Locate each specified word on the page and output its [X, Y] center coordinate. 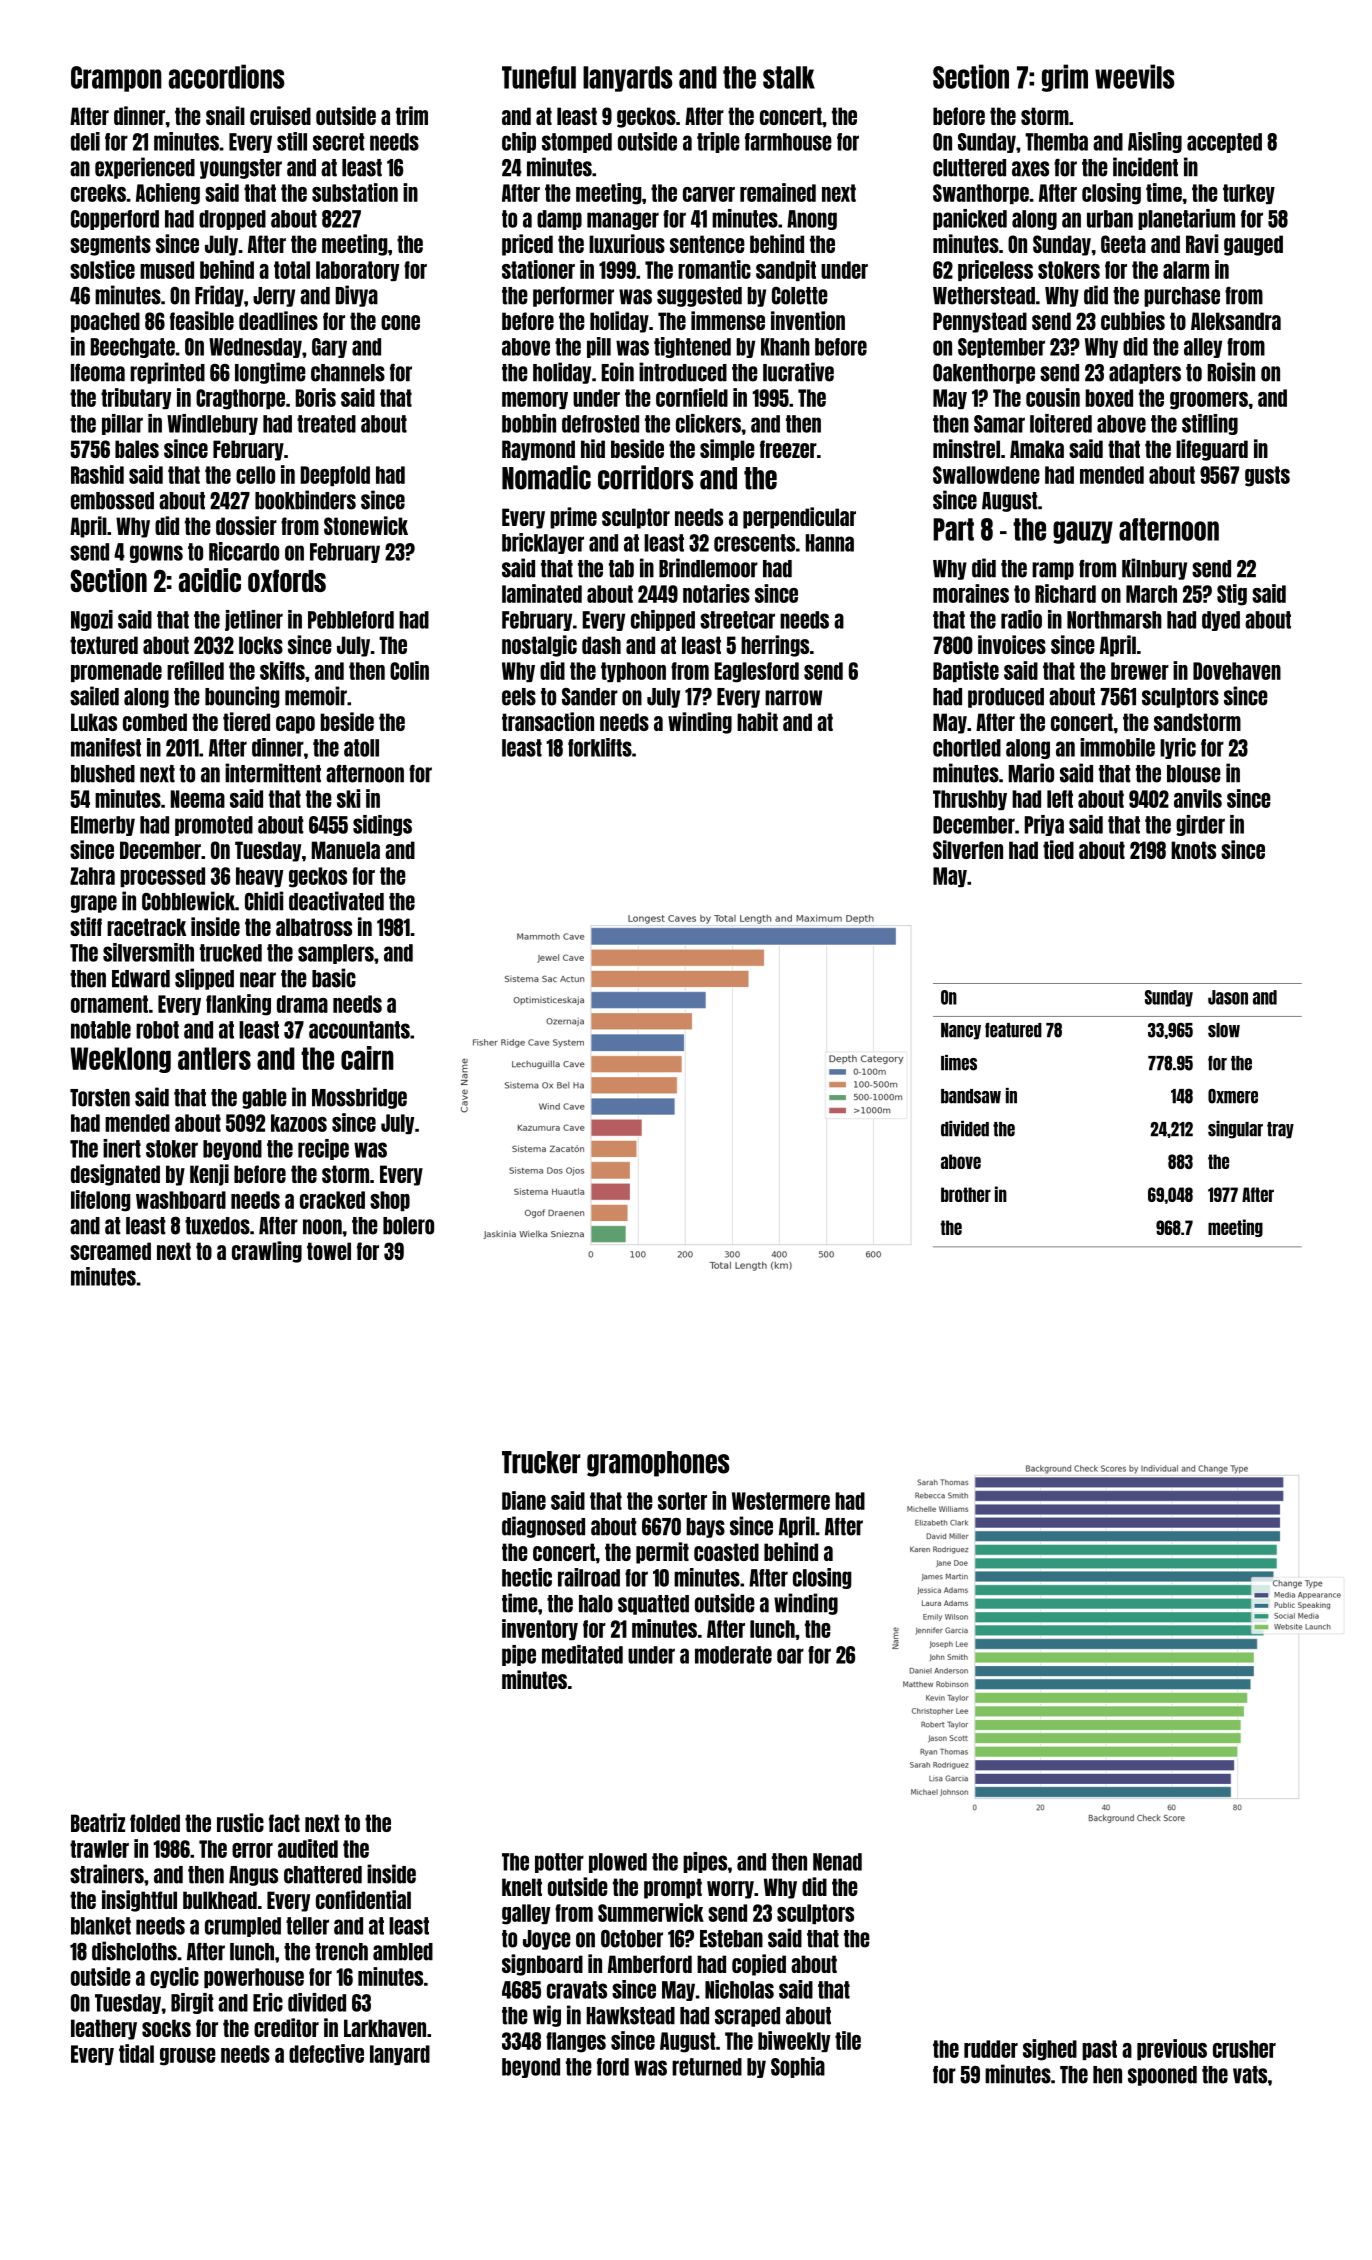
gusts [1267, 476]
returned [707, 2067]
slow [1224, 1030]
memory [535, 400]
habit [757, 721]
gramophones [658, 1464]
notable [101, 1030]
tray [1280, 1130]
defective [326, 2053]
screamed [110, 1251]
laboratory [357, 271]
